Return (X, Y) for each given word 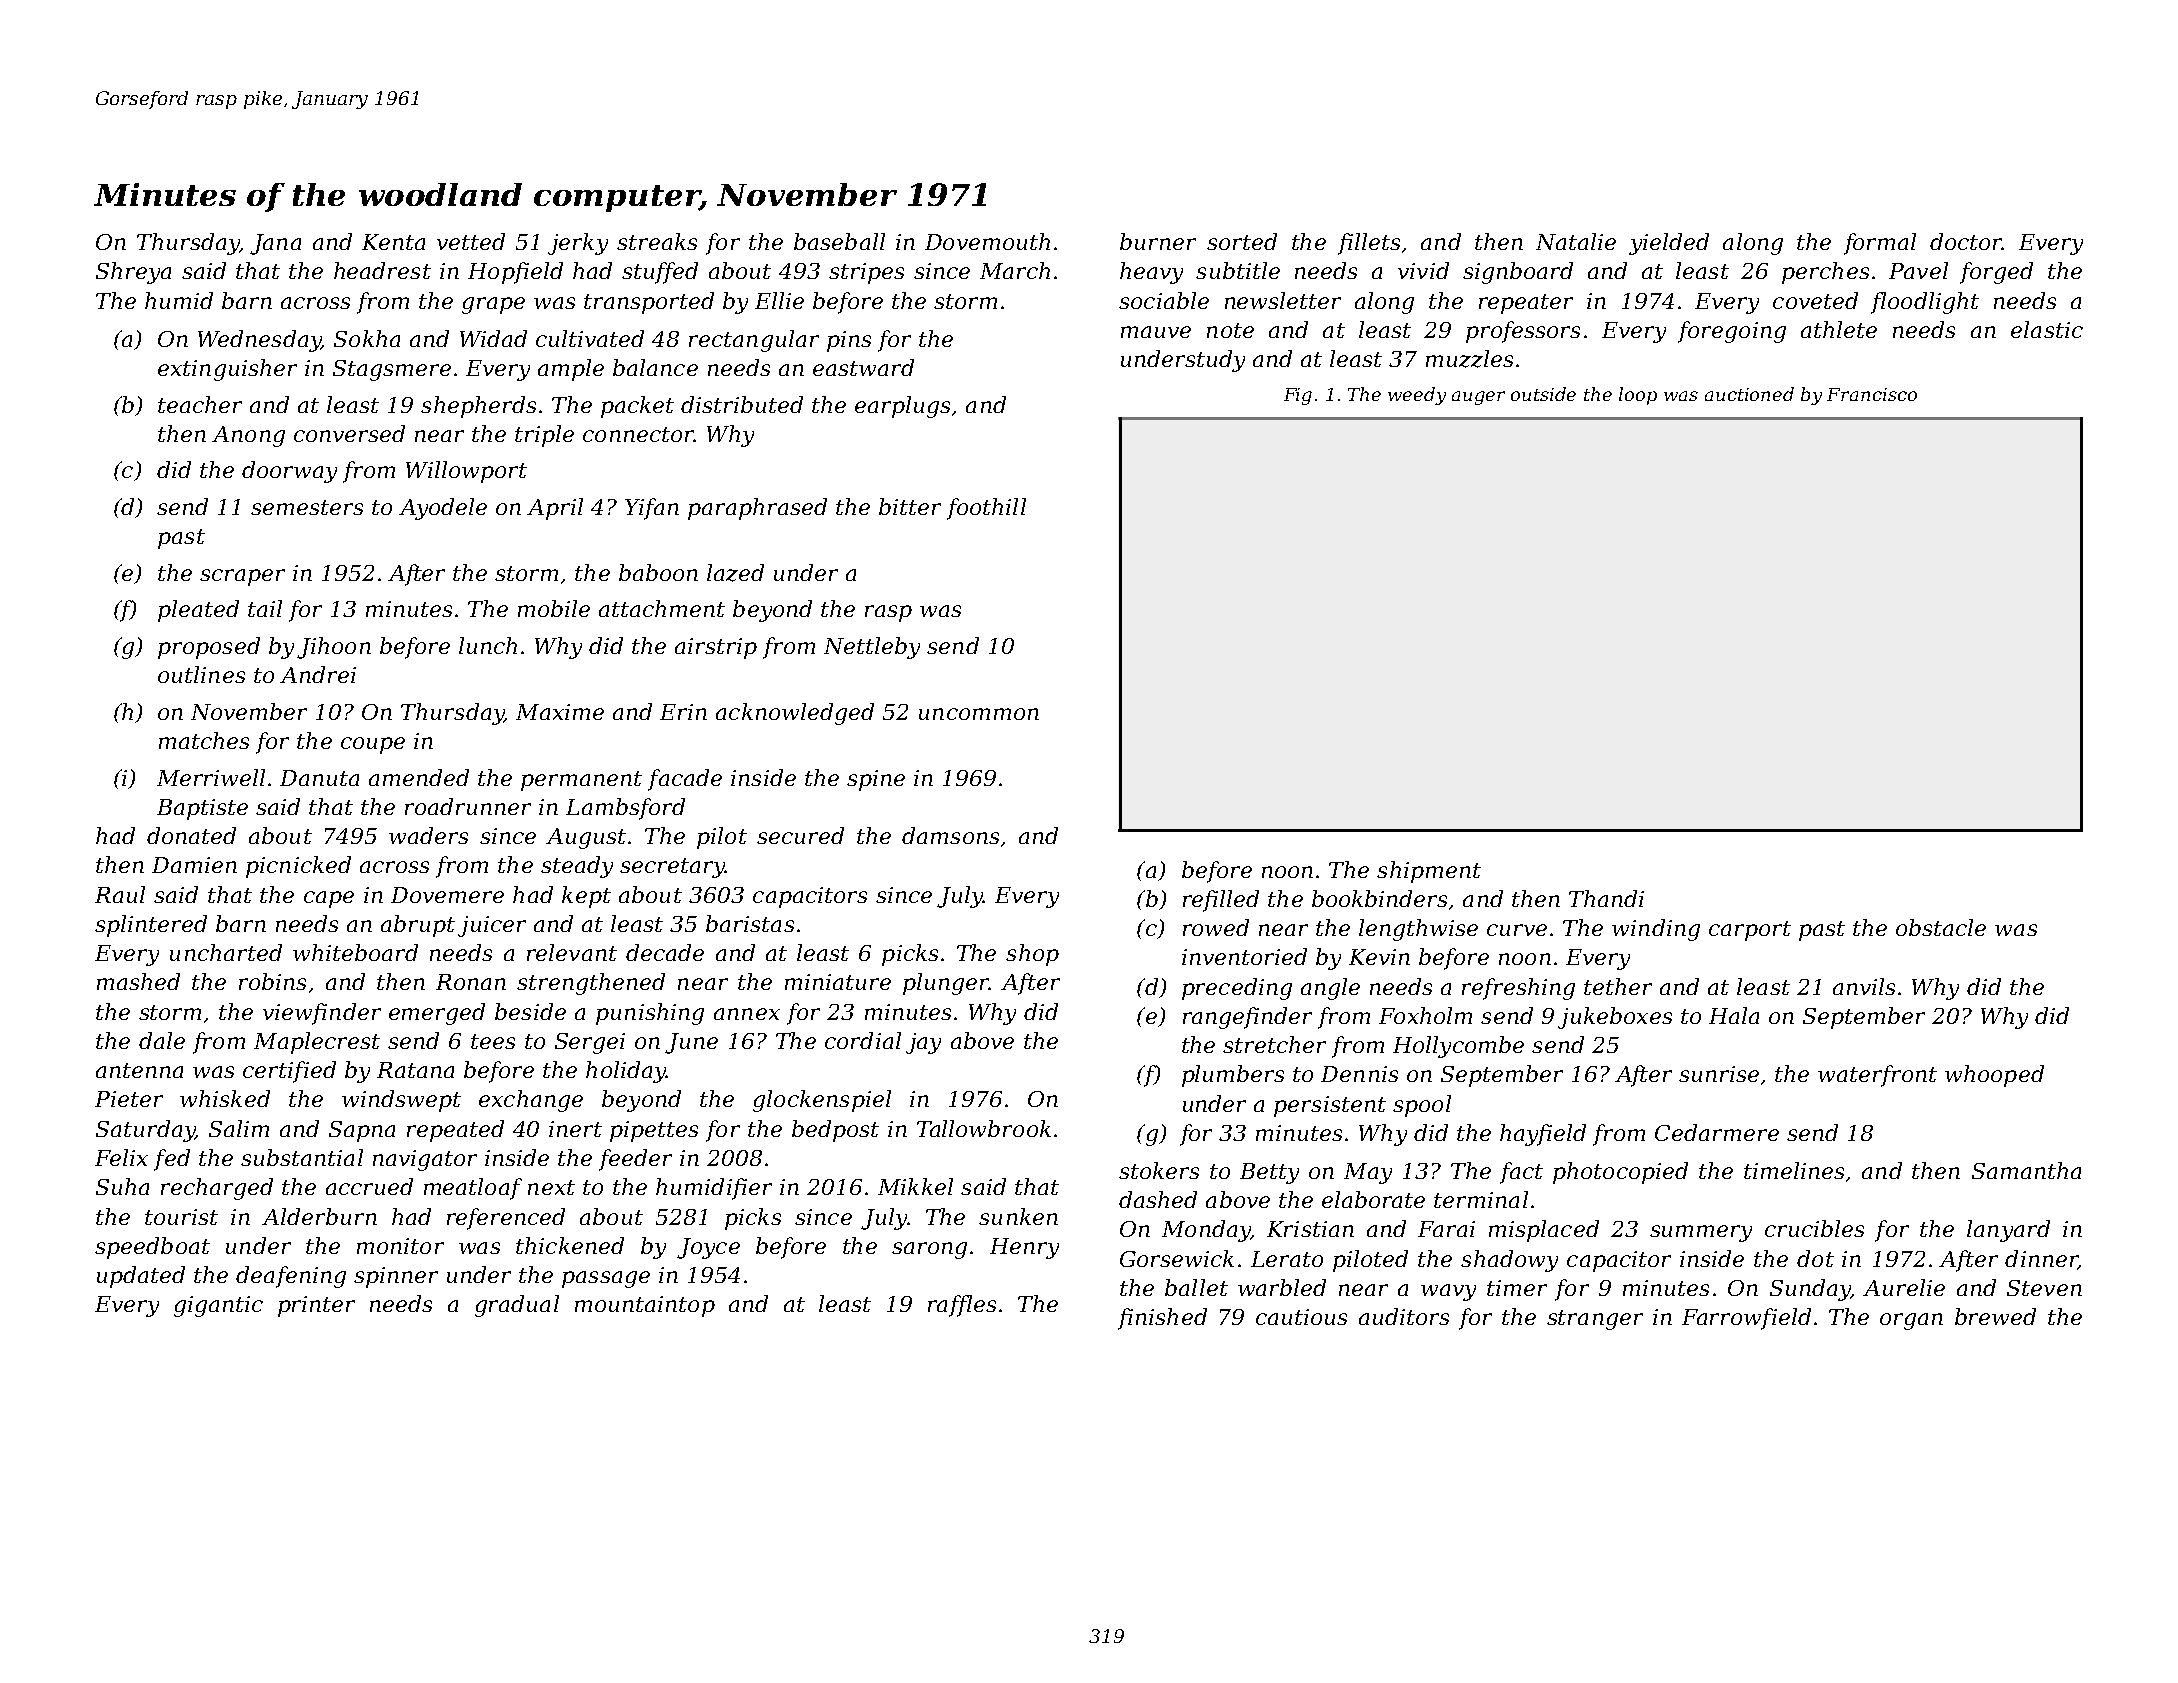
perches (1825, 273)
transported (649, 303)
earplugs (902, 407)
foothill (986, 509)
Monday (1206, 1231)
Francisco (1872, 394)
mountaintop (645, 1306)
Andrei (318, 674)
